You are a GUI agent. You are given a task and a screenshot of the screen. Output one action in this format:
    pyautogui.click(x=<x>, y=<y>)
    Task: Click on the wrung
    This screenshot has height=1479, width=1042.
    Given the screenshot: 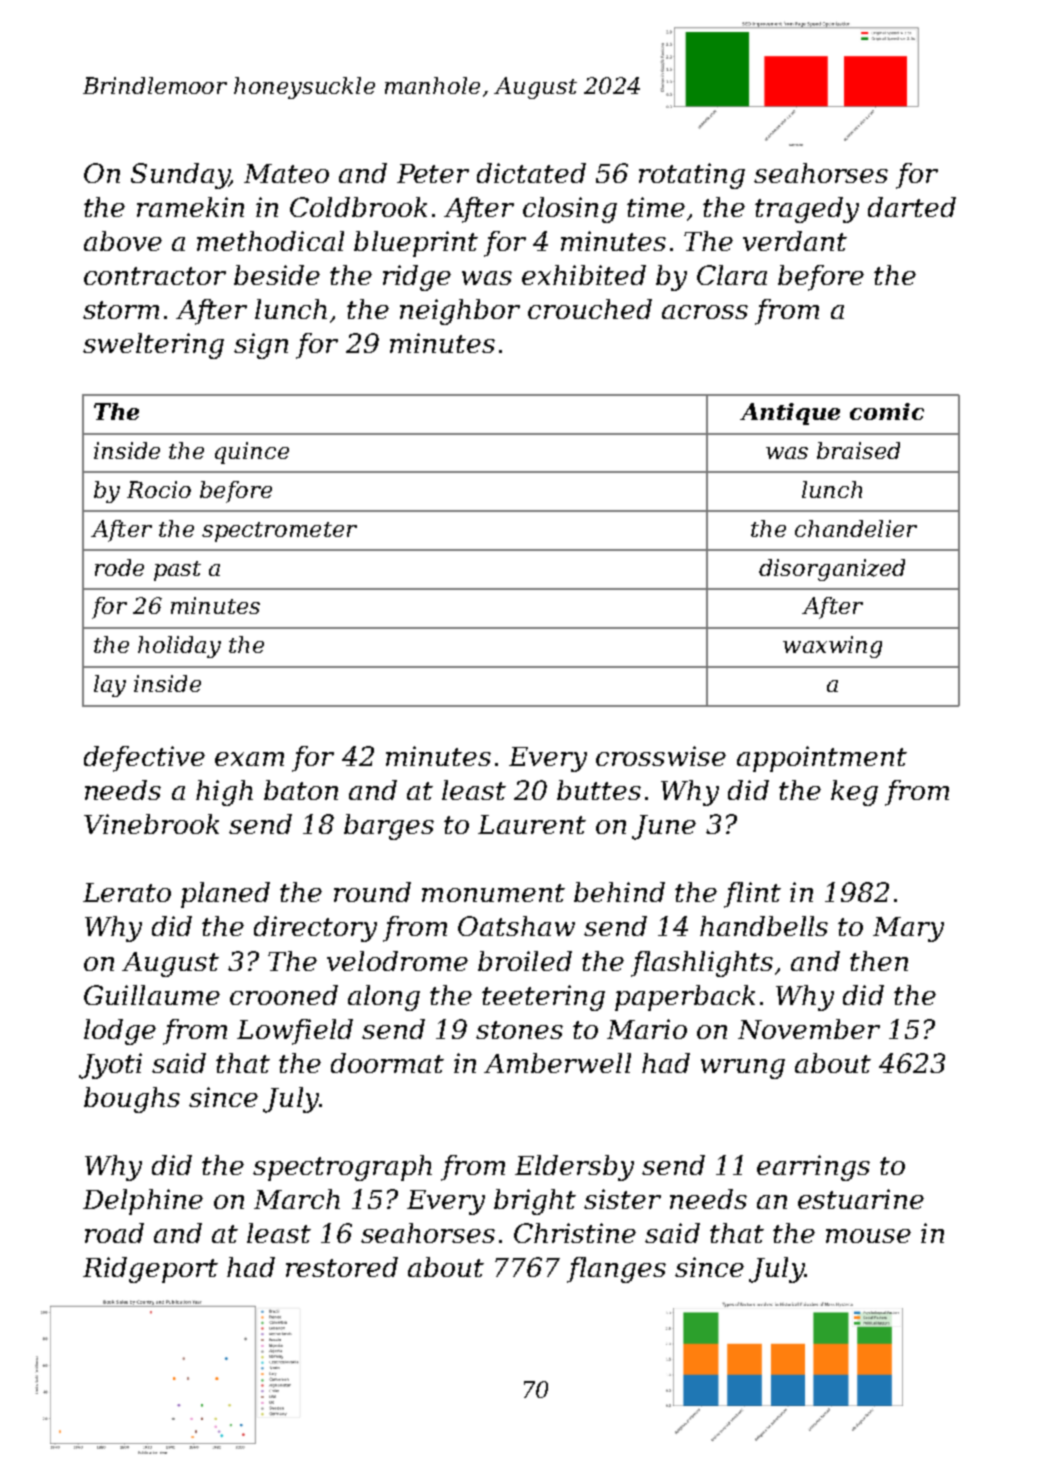 What is the action you would take?
    pyautogui.click(x=743, y=1069)
